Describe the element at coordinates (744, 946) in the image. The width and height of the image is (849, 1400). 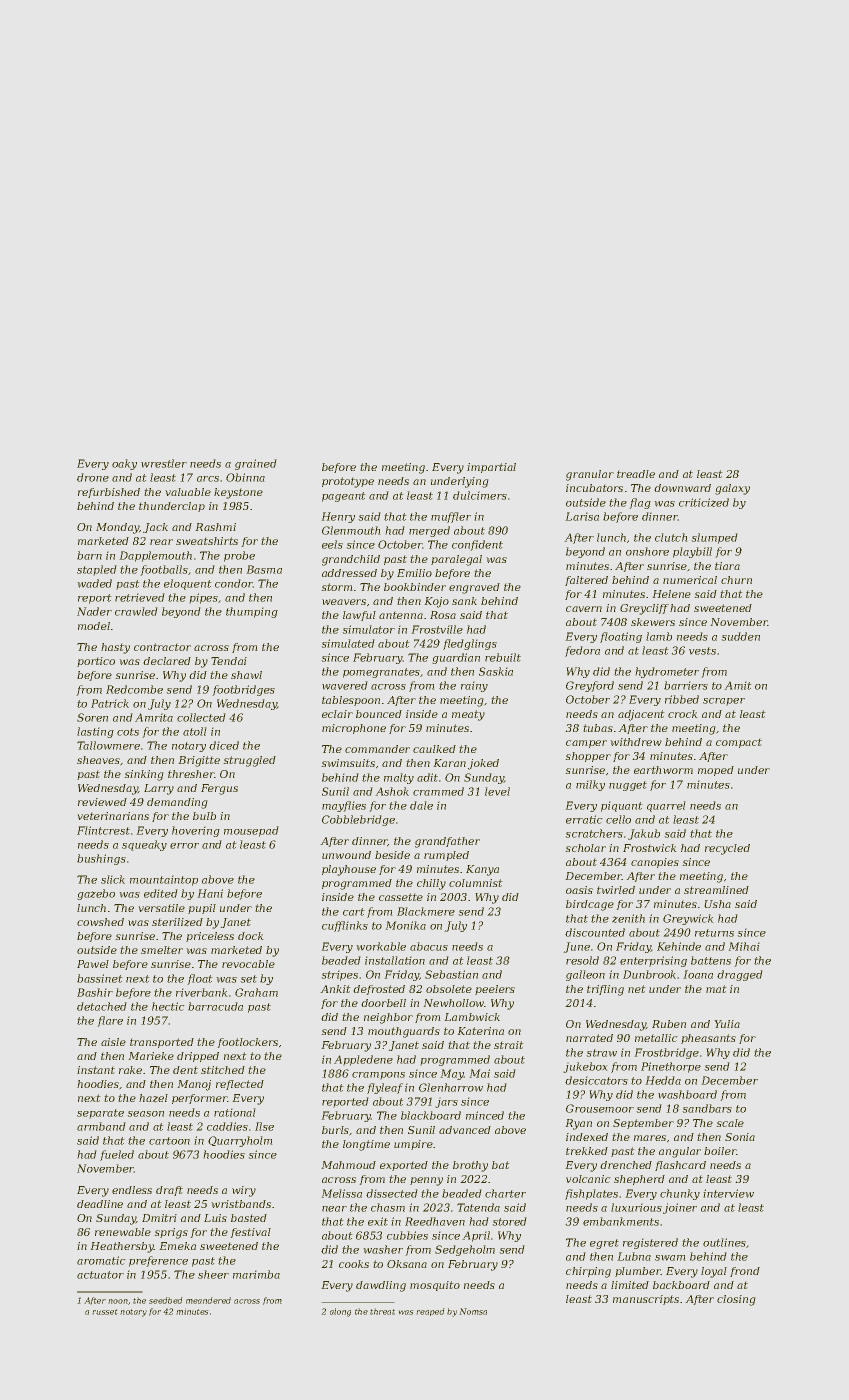
I see `Mihai` at that location.
